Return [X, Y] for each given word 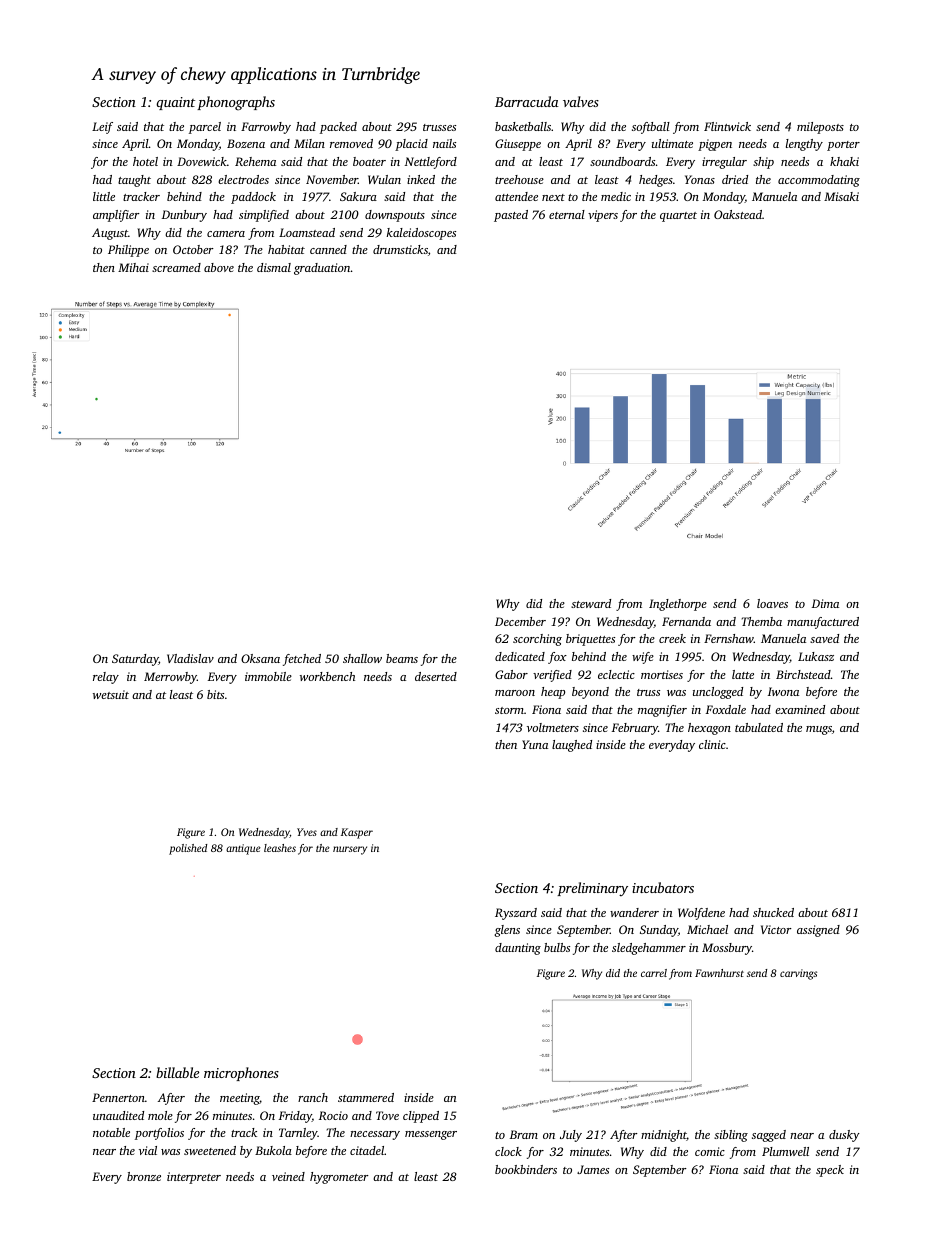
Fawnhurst [719, 973]
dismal [274, 267]
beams [402, 658]
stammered [366, 1097]
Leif [102, 128]
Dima [825, 603]
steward [591, 603]
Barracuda [527, 101]
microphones [241, 1074]
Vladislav [190, 658]
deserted [436, 676]
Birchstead [803, 674]
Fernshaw [729, 638]
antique [243, 849]
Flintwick [727, 126]
